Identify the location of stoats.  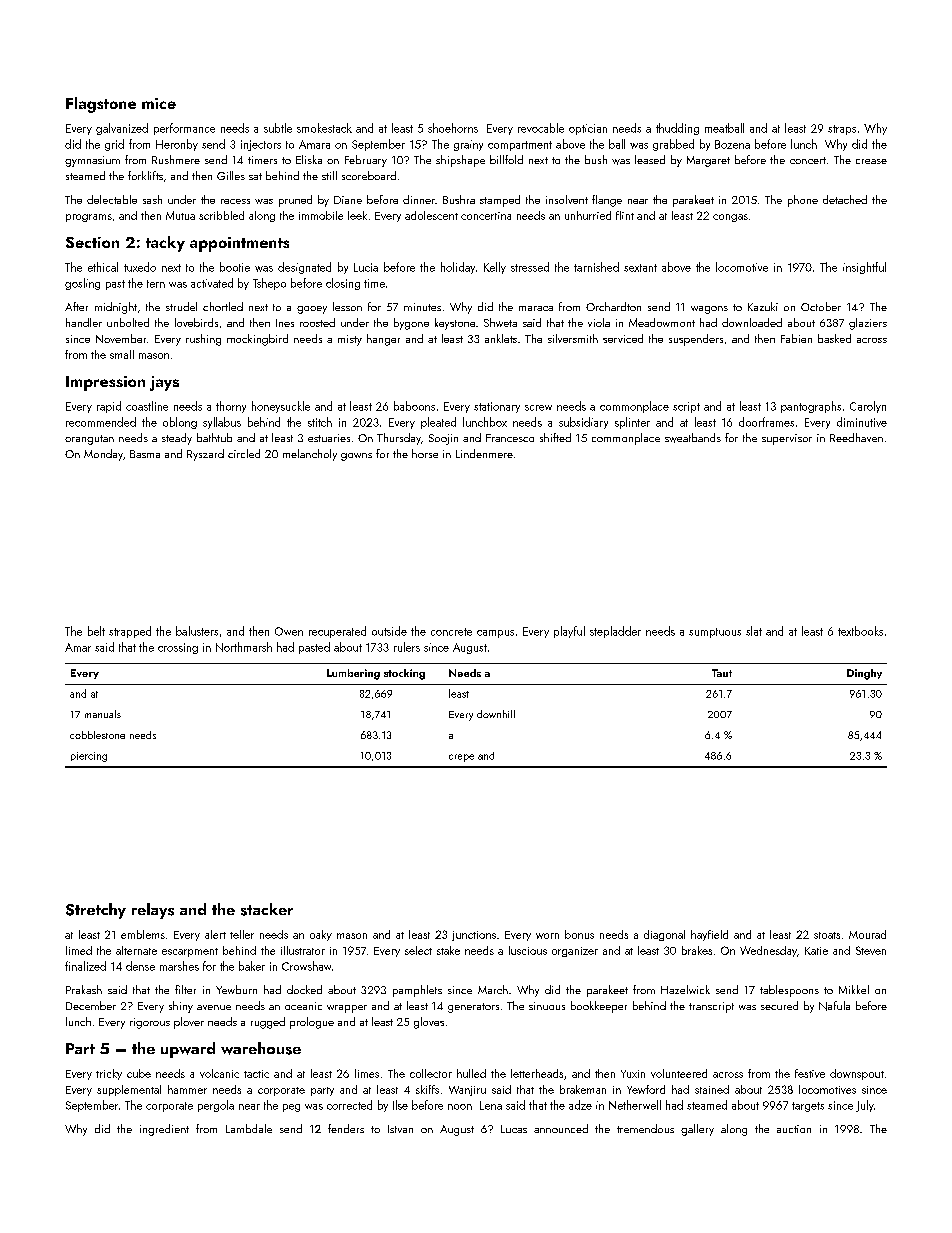
(827, 935).
